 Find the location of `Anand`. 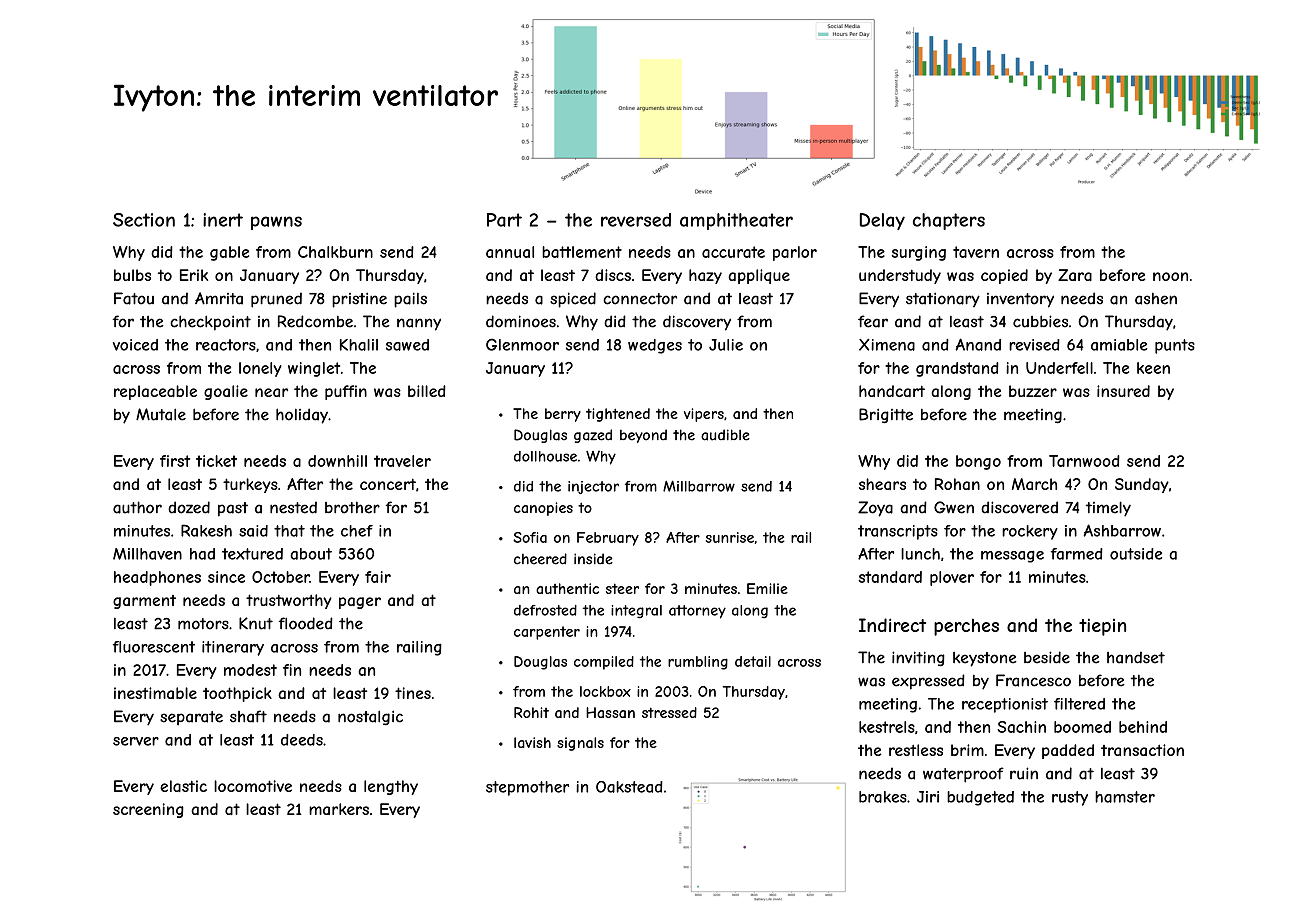

Anand is located at coordinates (978, 344).
